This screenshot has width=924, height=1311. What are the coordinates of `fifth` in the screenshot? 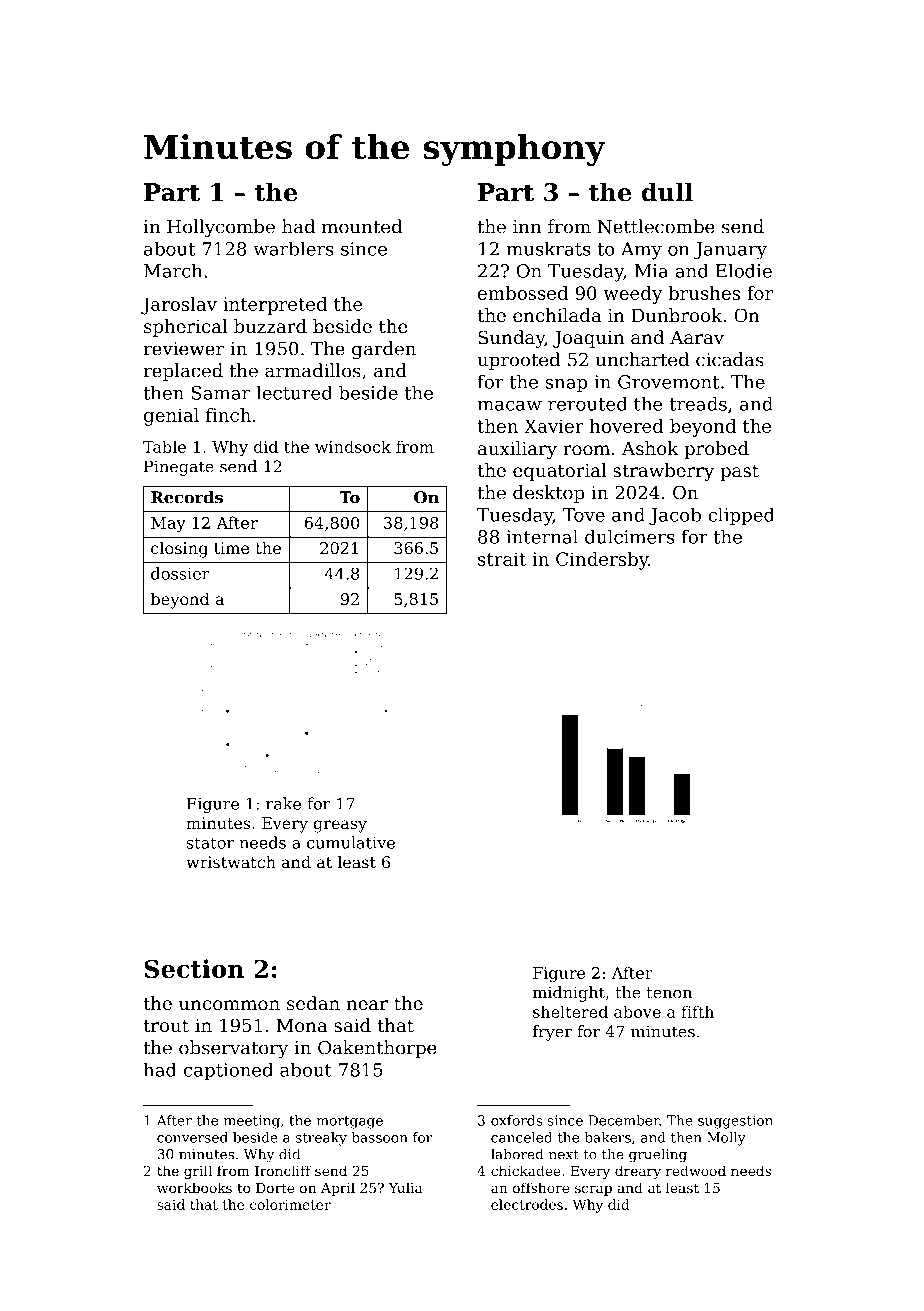 It's located at (697, 1011).
